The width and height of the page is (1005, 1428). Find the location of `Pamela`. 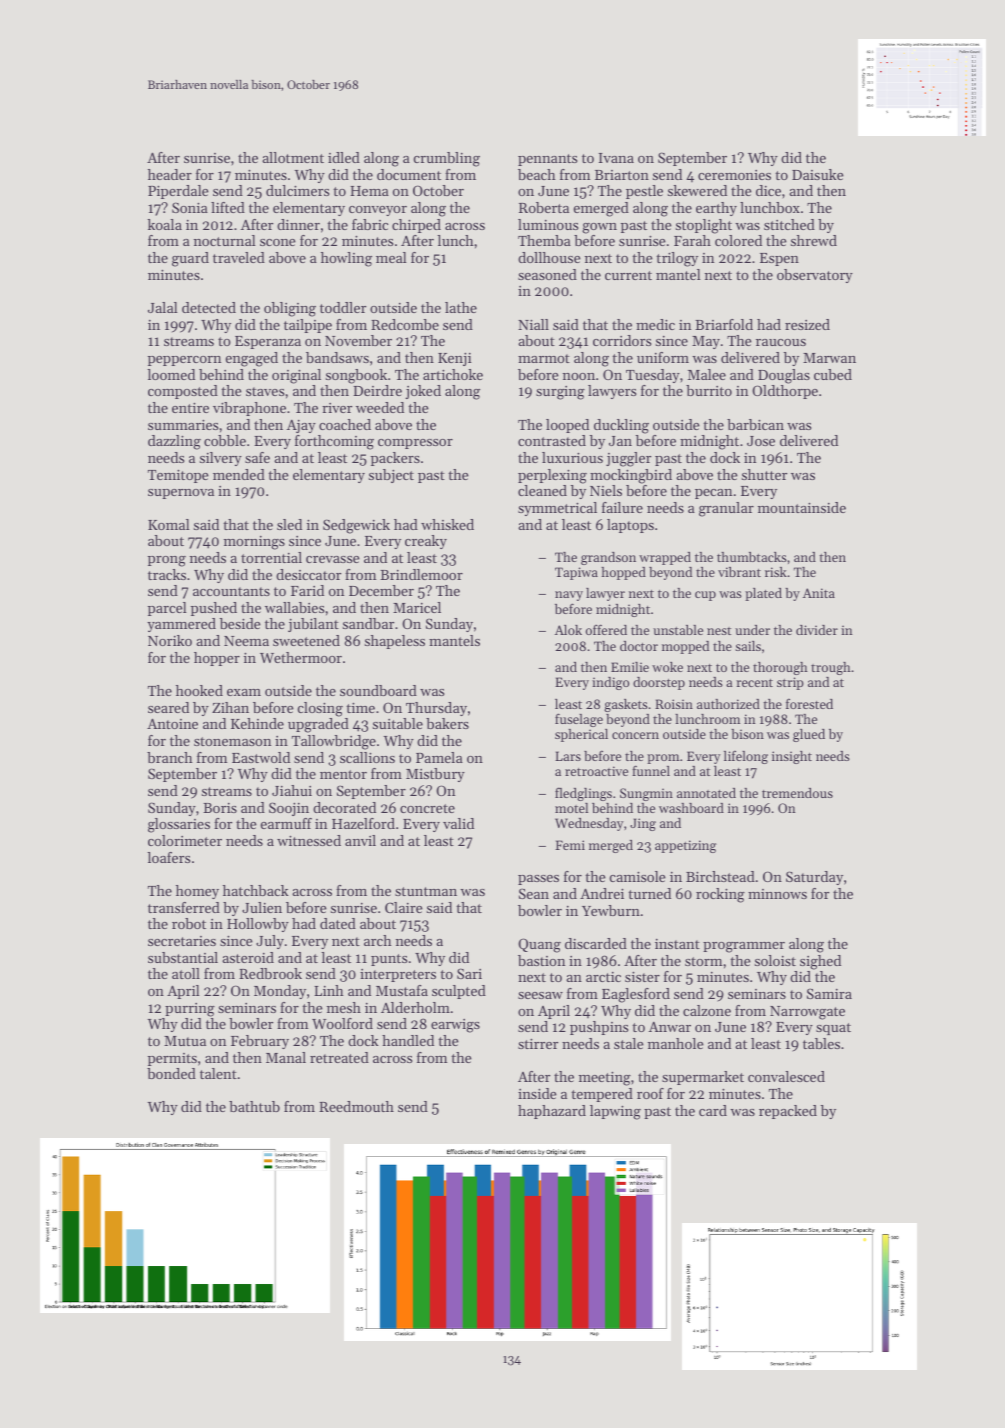

Pamela is located at coordinates (439, 757).
